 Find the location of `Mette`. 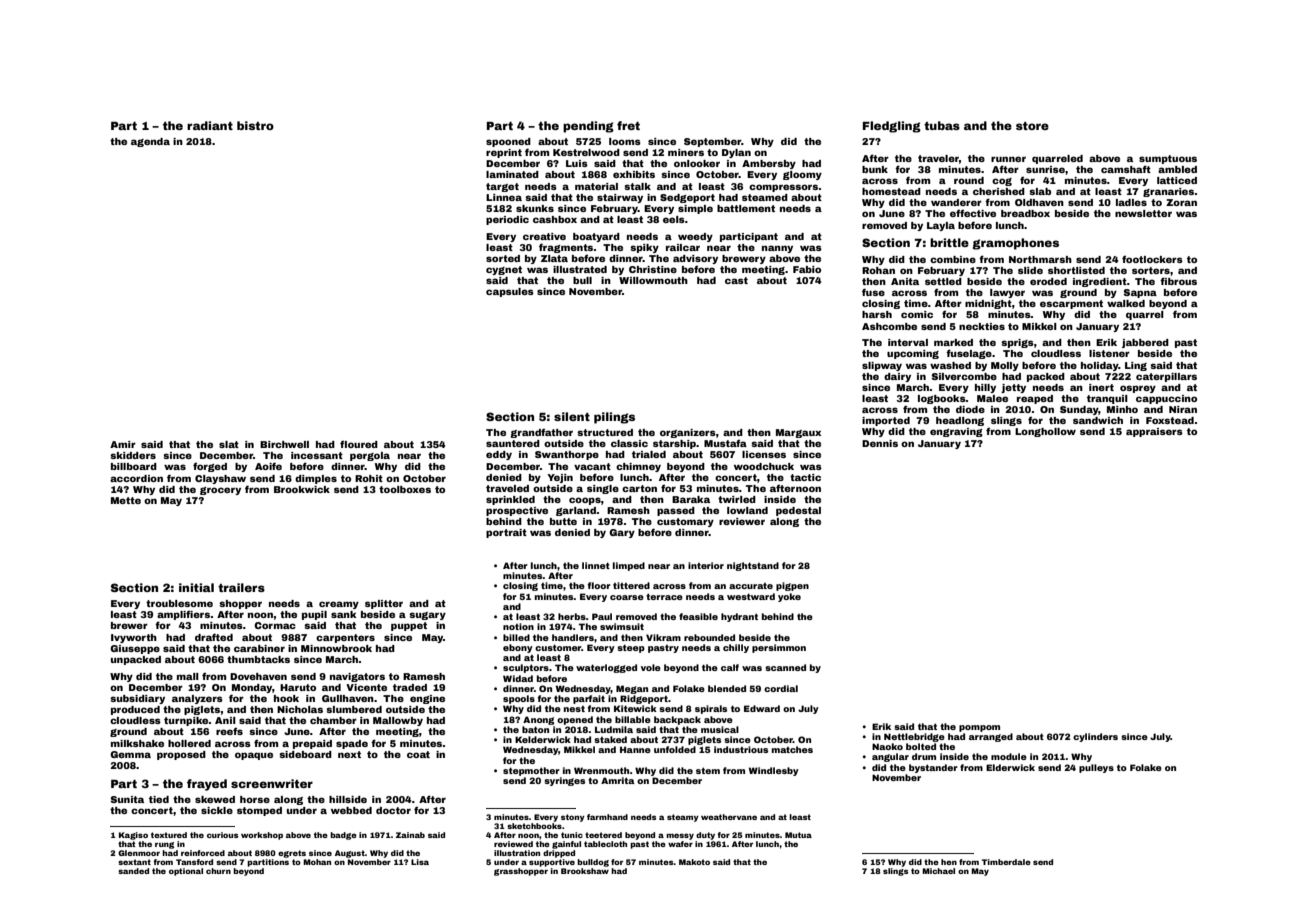

Mette is located at coordinates (126, 500).
